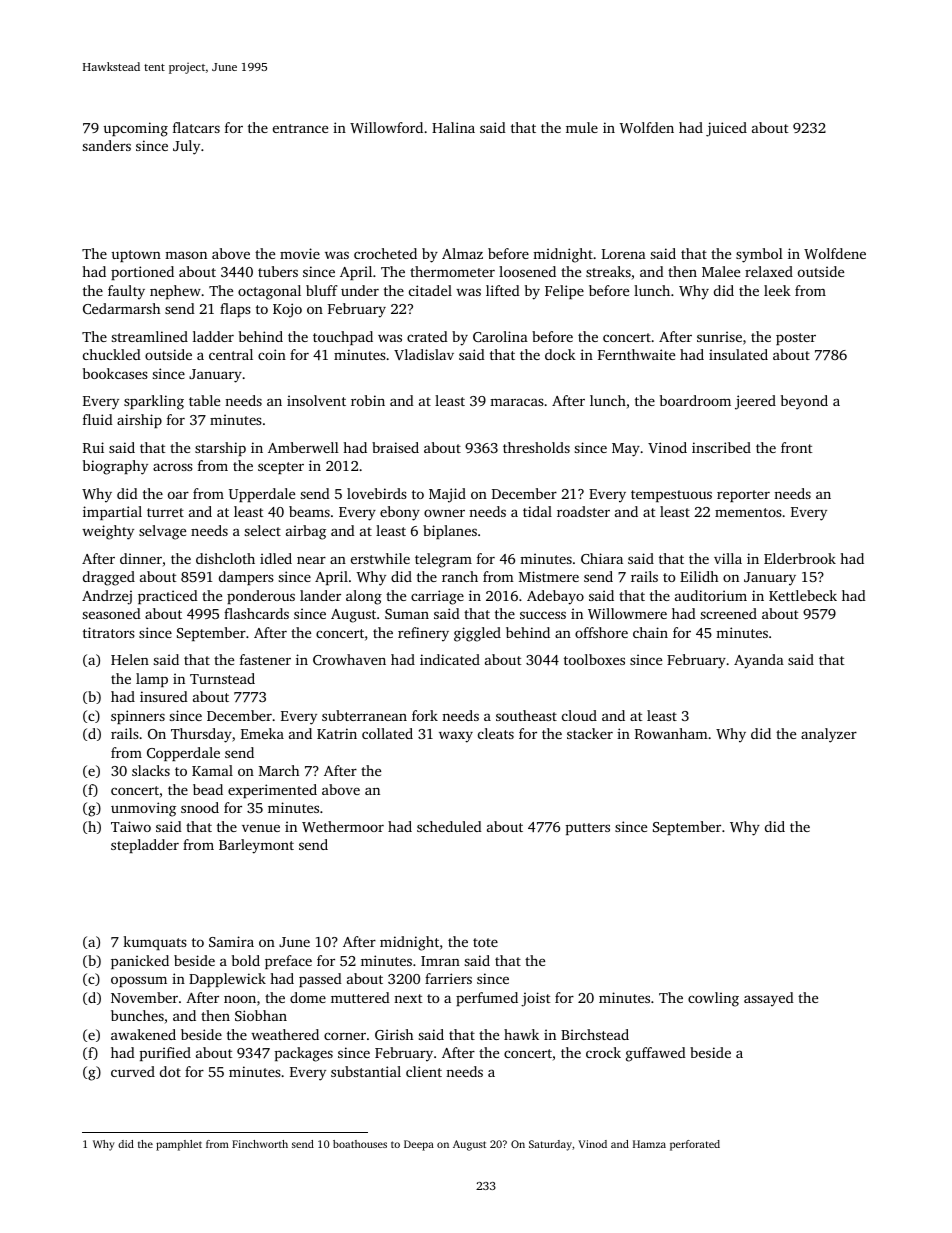  I want to click on Rowanham, so click(671, 733).
